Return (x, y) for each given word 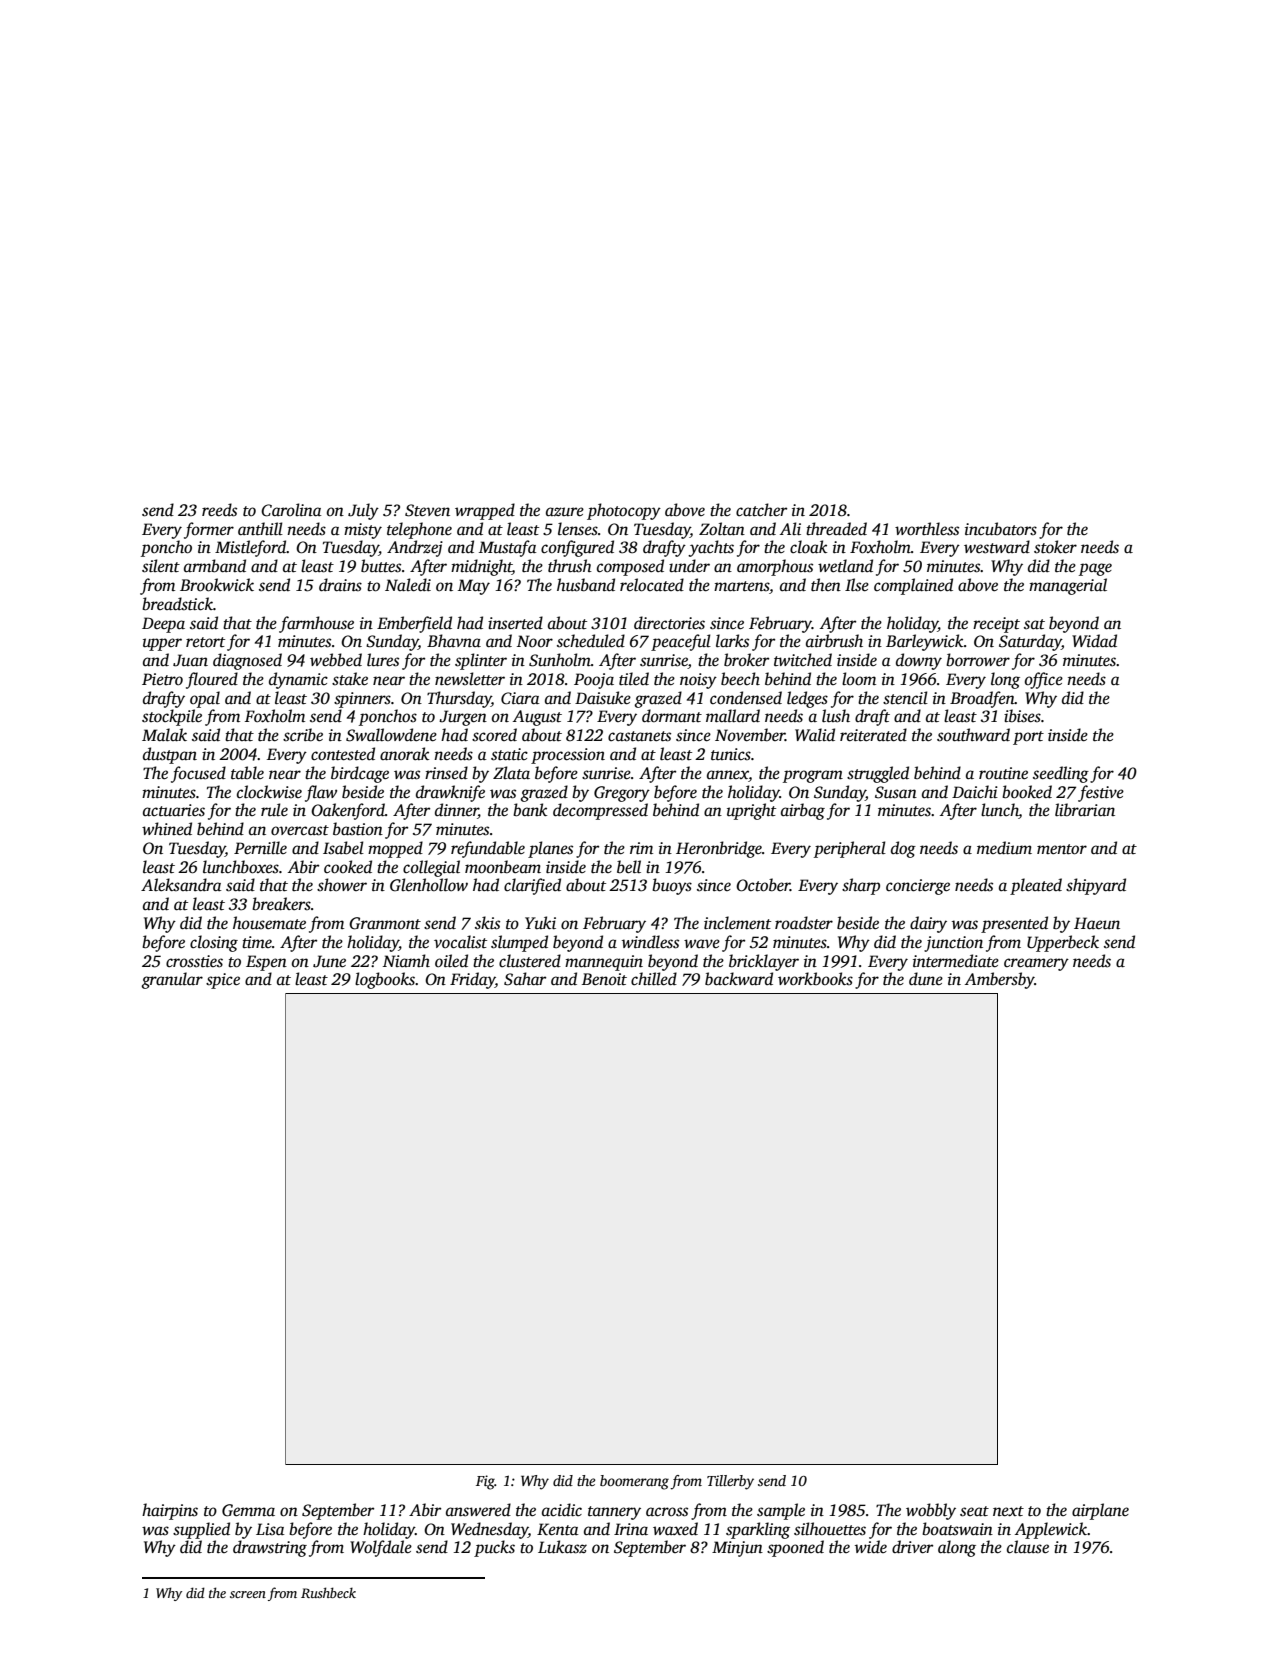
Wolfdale (381, 1548)
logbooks (385, 980)
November (750, 735)
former (209, 530)
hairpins (170, 1511)
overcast (300, 830)
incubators (1001, 529)
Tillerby (730, 1482)
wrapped (485, 511)
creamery (1036, 964)
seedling (1061, 774)
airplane (1100, 1511)
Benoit (604, 979)
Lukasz (562, 1547)
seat (974, 1511)
